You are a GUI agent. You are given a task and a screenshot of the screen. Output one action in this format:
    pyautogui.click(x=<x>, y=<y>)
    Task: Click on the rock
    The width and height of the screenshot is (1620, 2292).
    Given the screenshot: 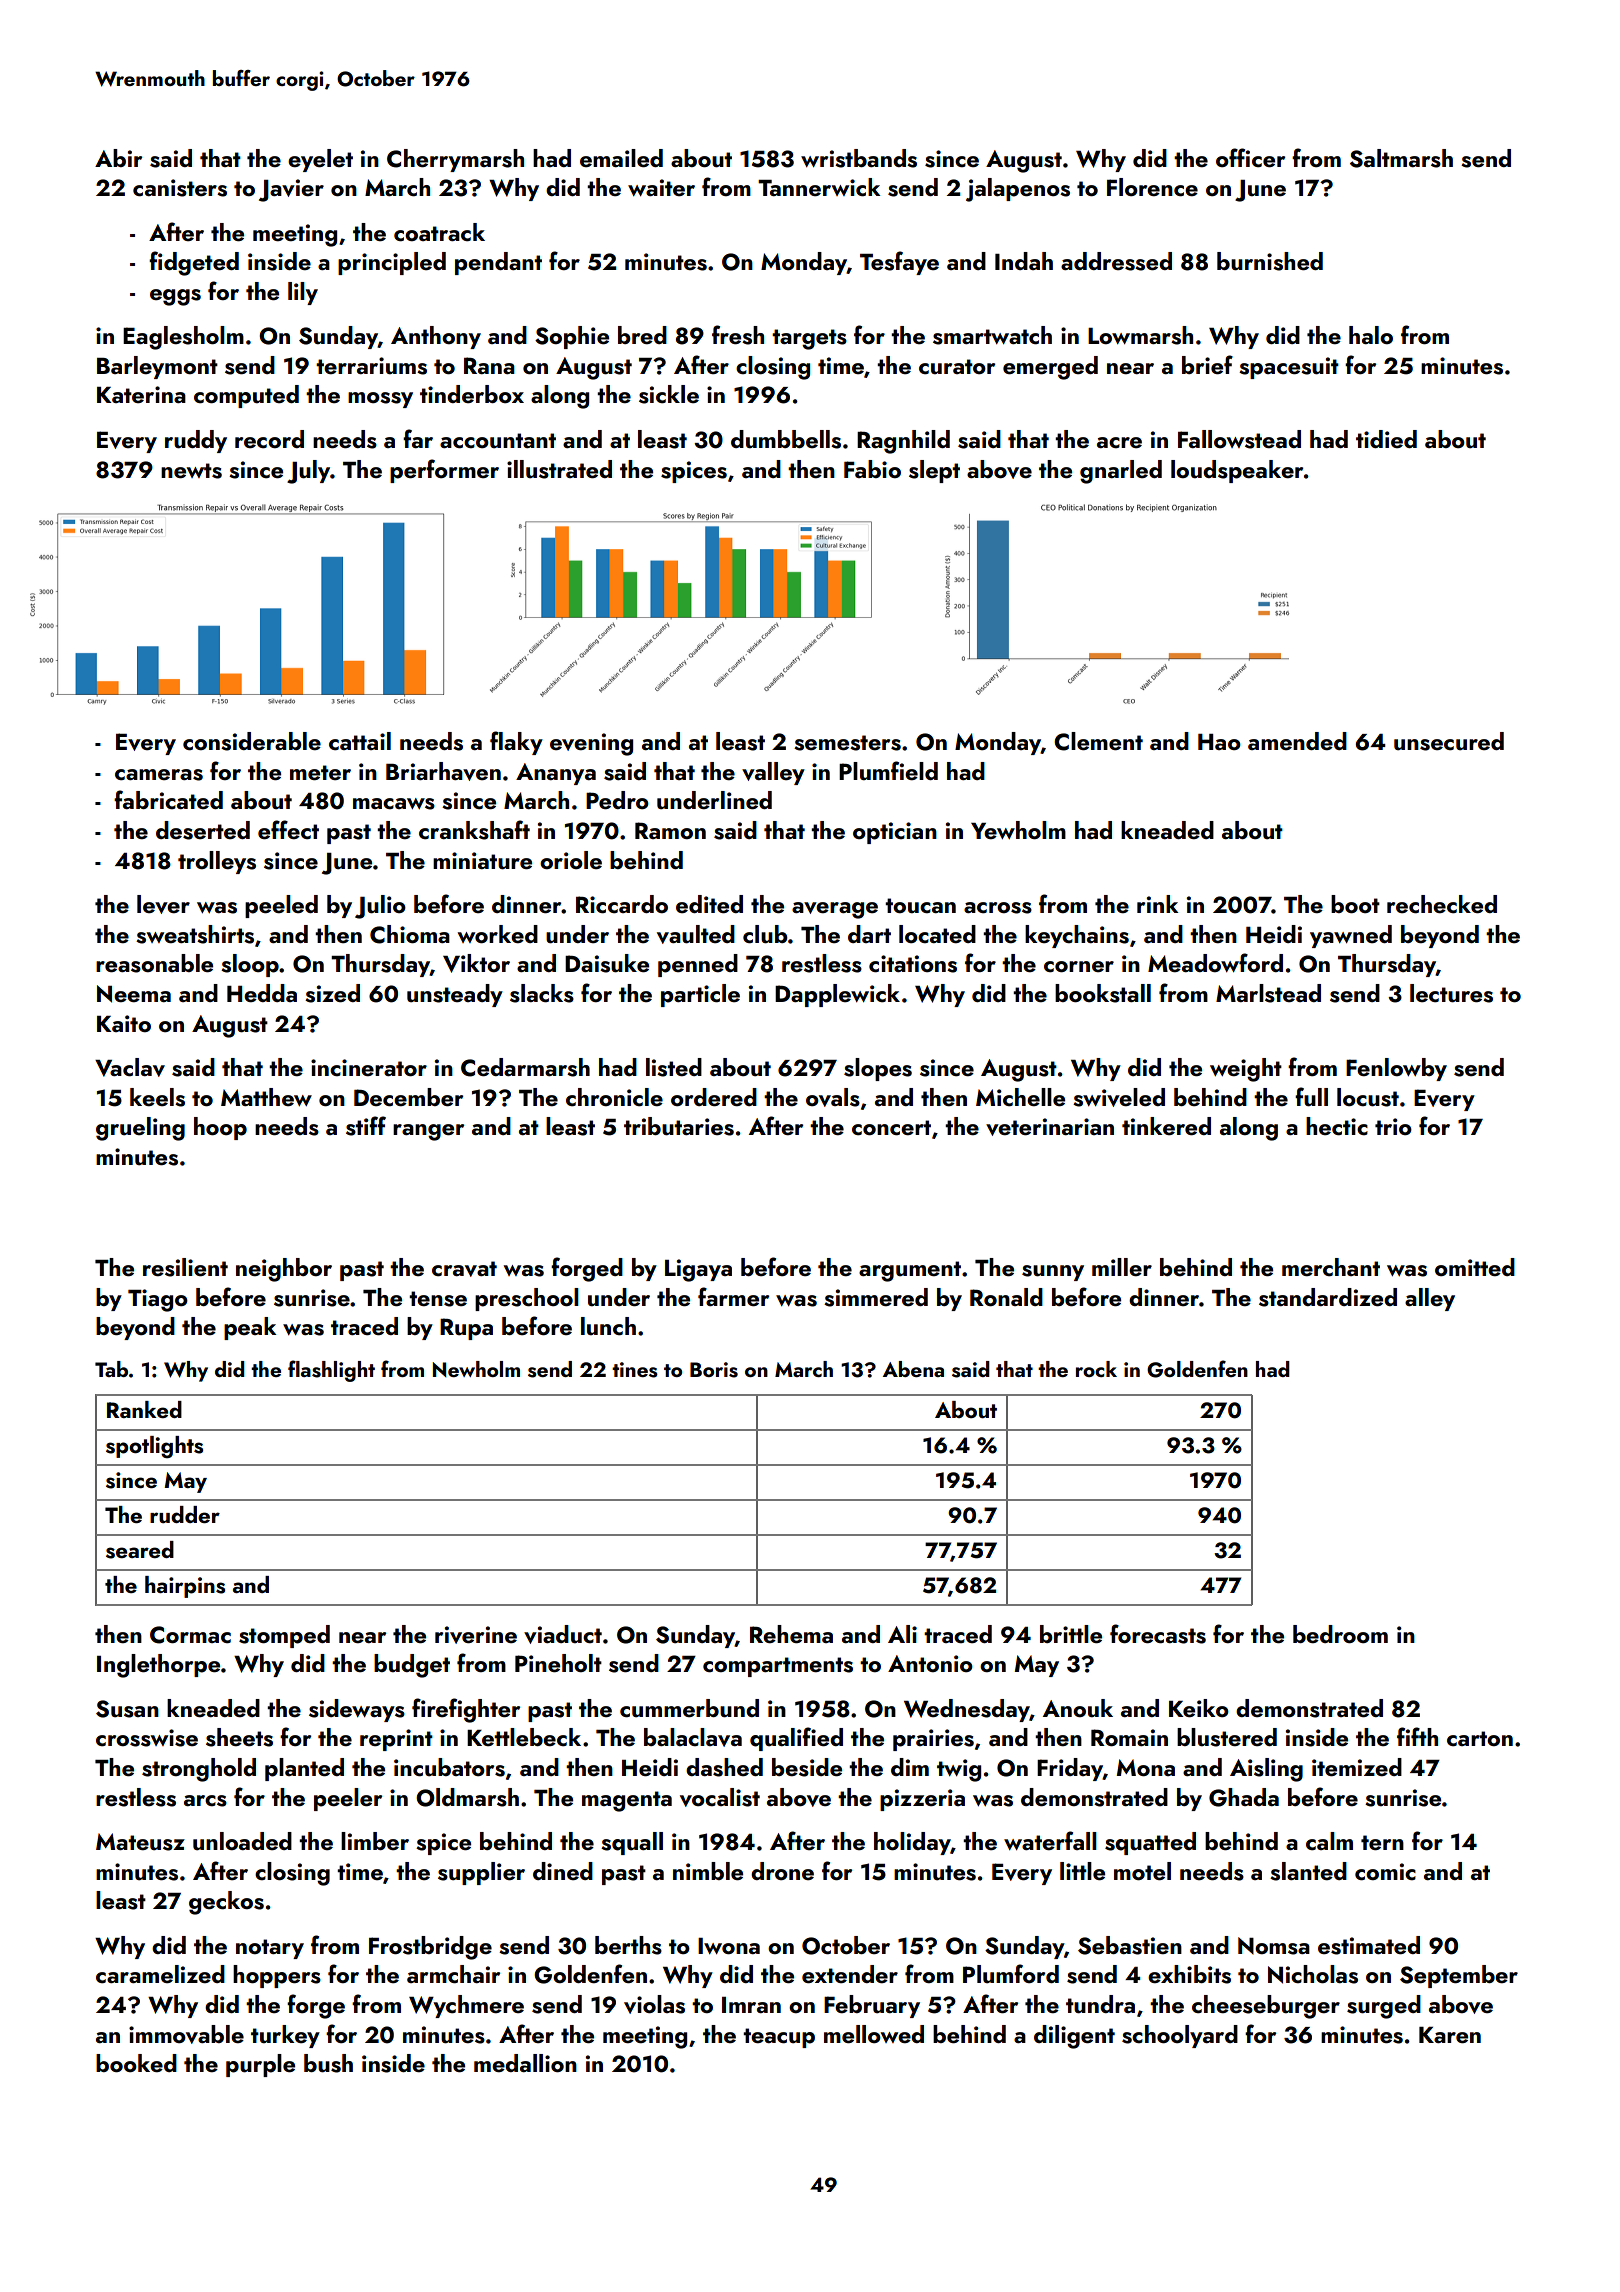 What is the action you would take?
    pyautogui.click(x=1096, y=1369)
